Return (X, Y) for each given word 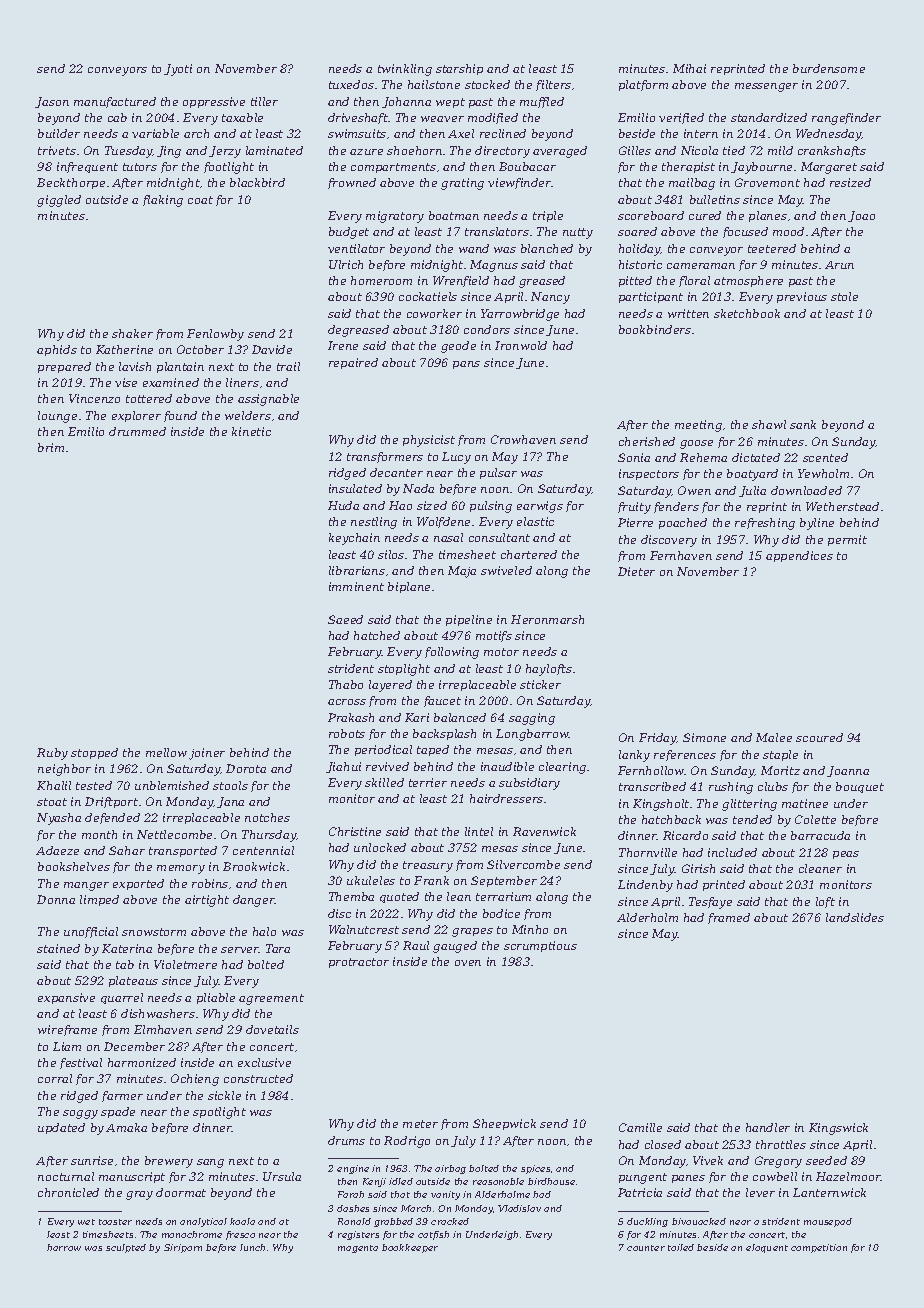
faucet (442, 701)
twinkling (405, 70)
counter (646, 1248)
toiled (681, 1247)
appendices (799, 556)
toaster (115, 1222)
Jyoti (178, 70)
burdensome (829, 68)
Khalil (54, 785)
